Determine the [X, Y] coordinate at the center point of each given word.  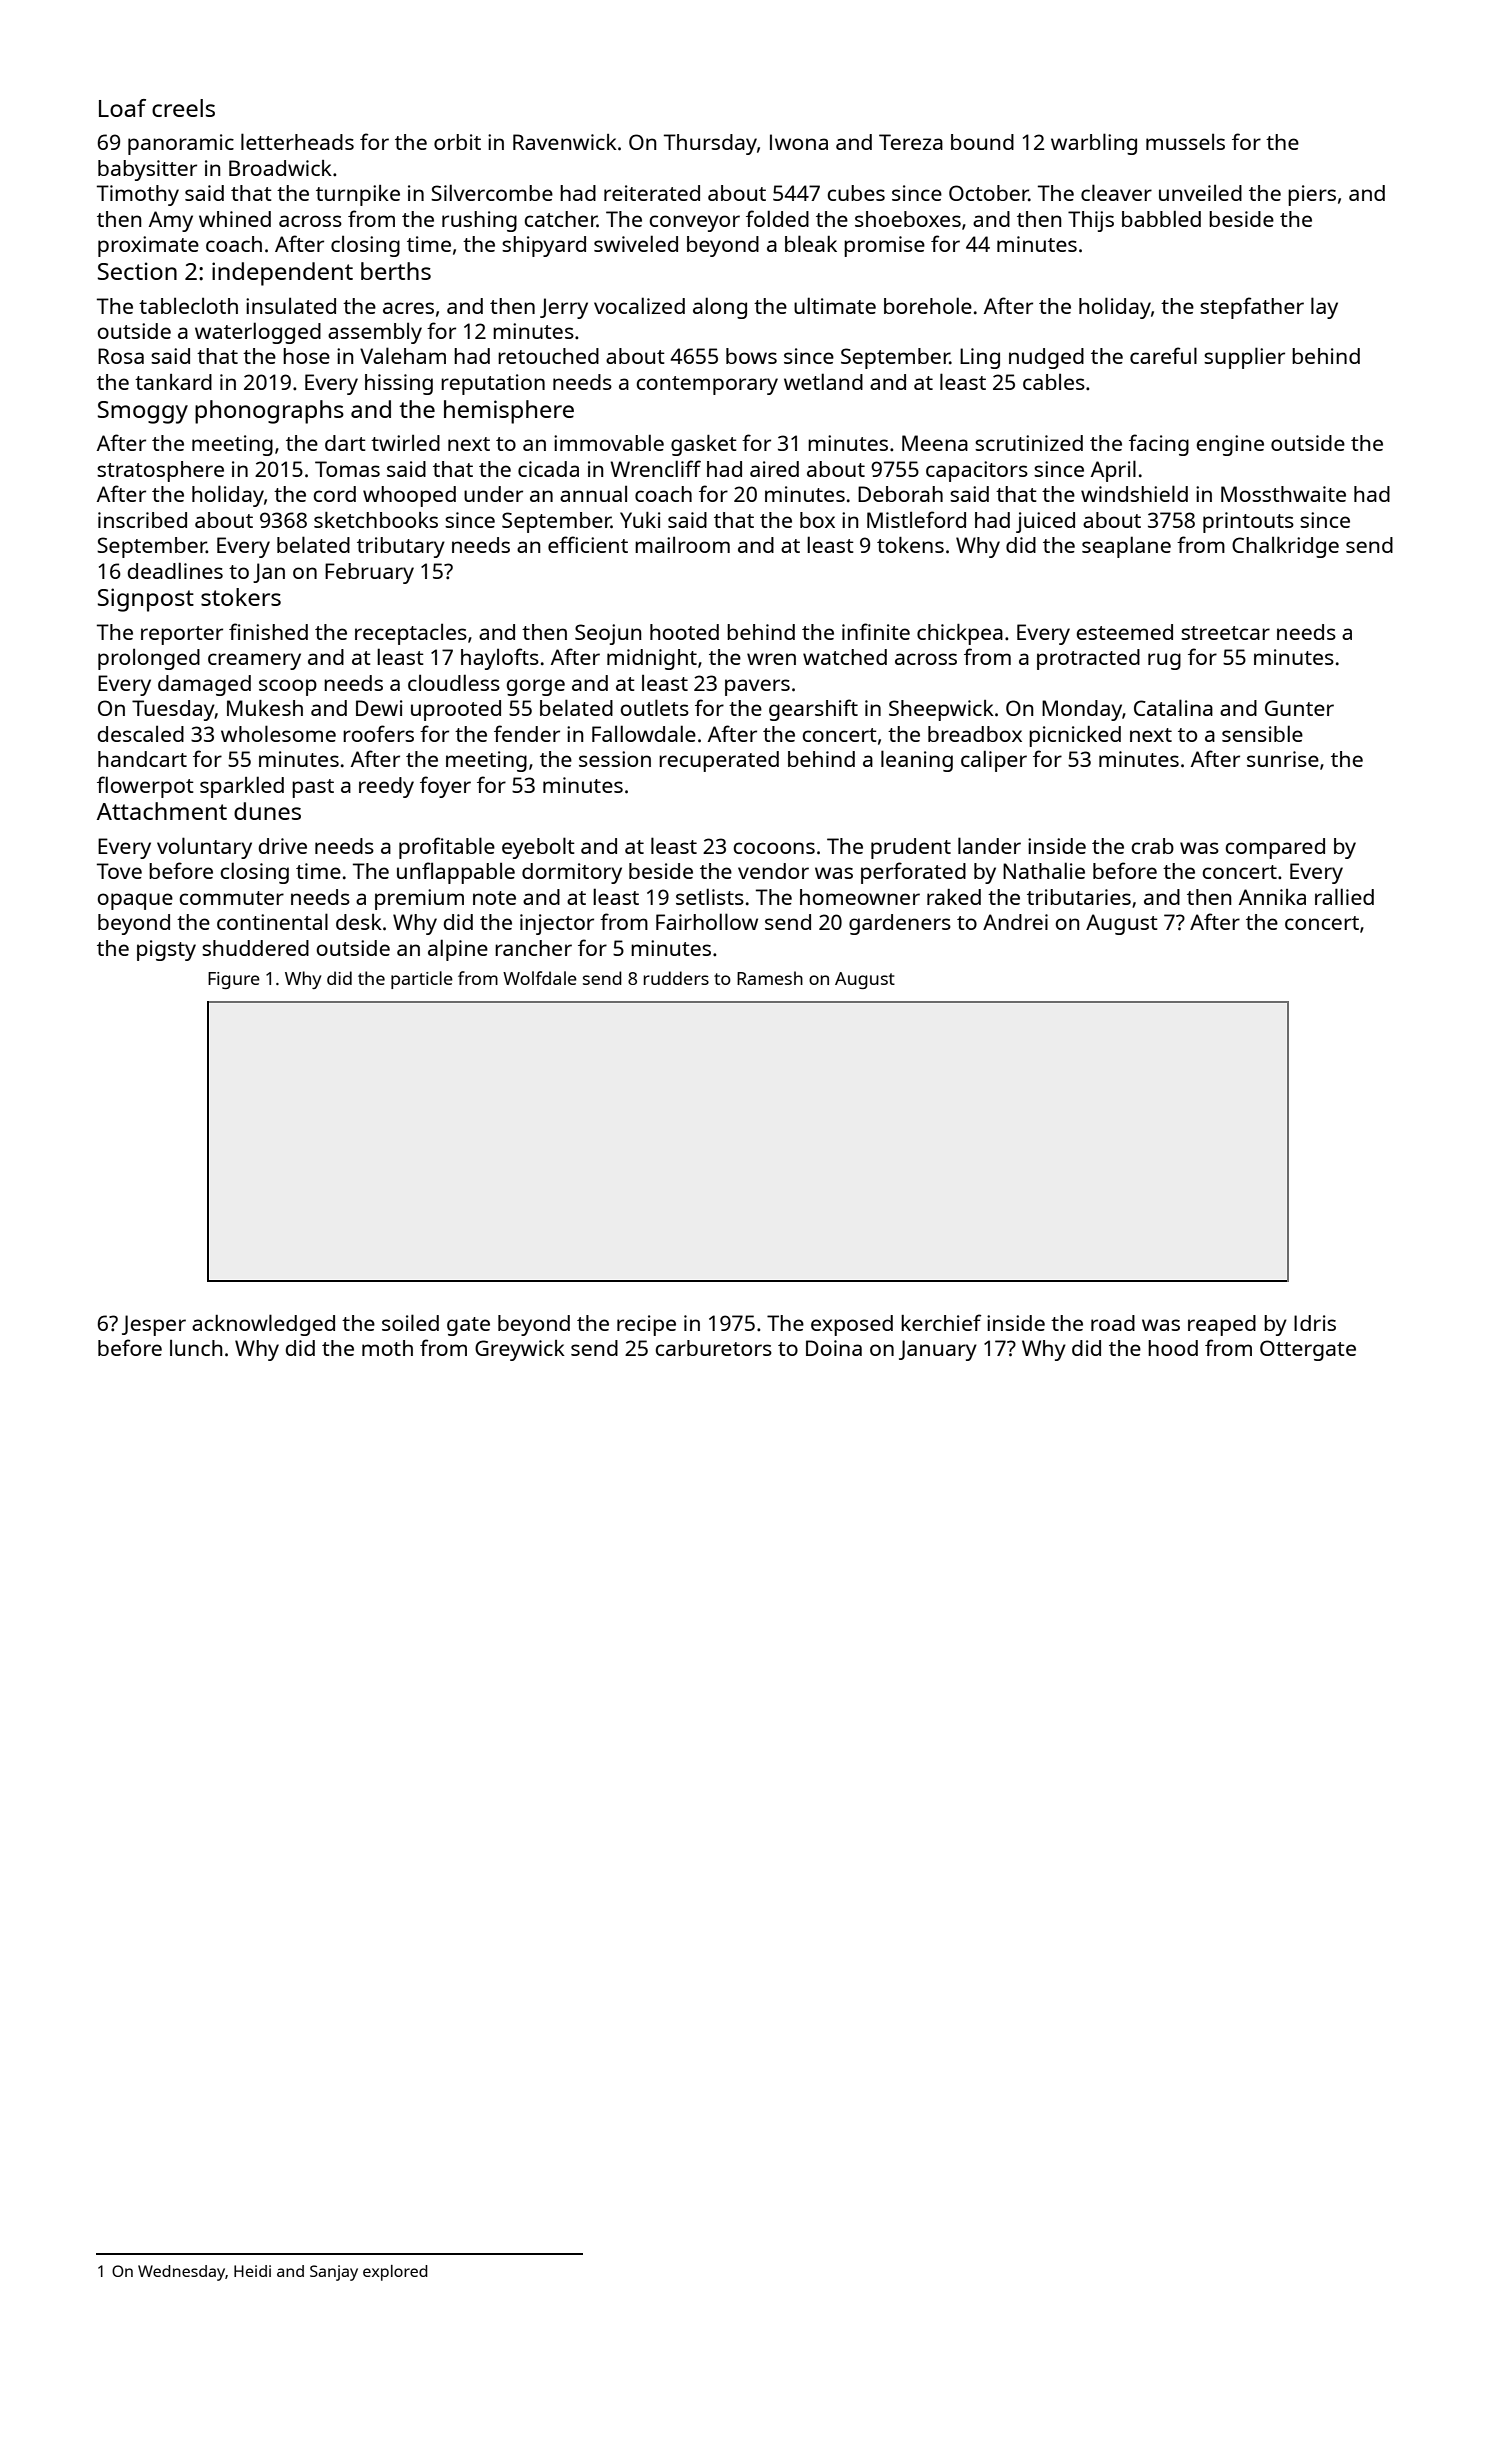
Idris [1315, 1323]
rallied [1344, 896]
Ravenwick [565, 142]
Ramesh [770, 978]
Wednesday [181, 2273]
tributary [401, 547]
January [938, 1350]
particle [422, 980]
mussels [1185, 141]
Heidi [252, 2271]
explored [395, 2273]
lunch [196, 1347]
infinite [876, 631]
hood [1173, 1348]
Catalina [1173, 707]
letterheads [297, 141]
